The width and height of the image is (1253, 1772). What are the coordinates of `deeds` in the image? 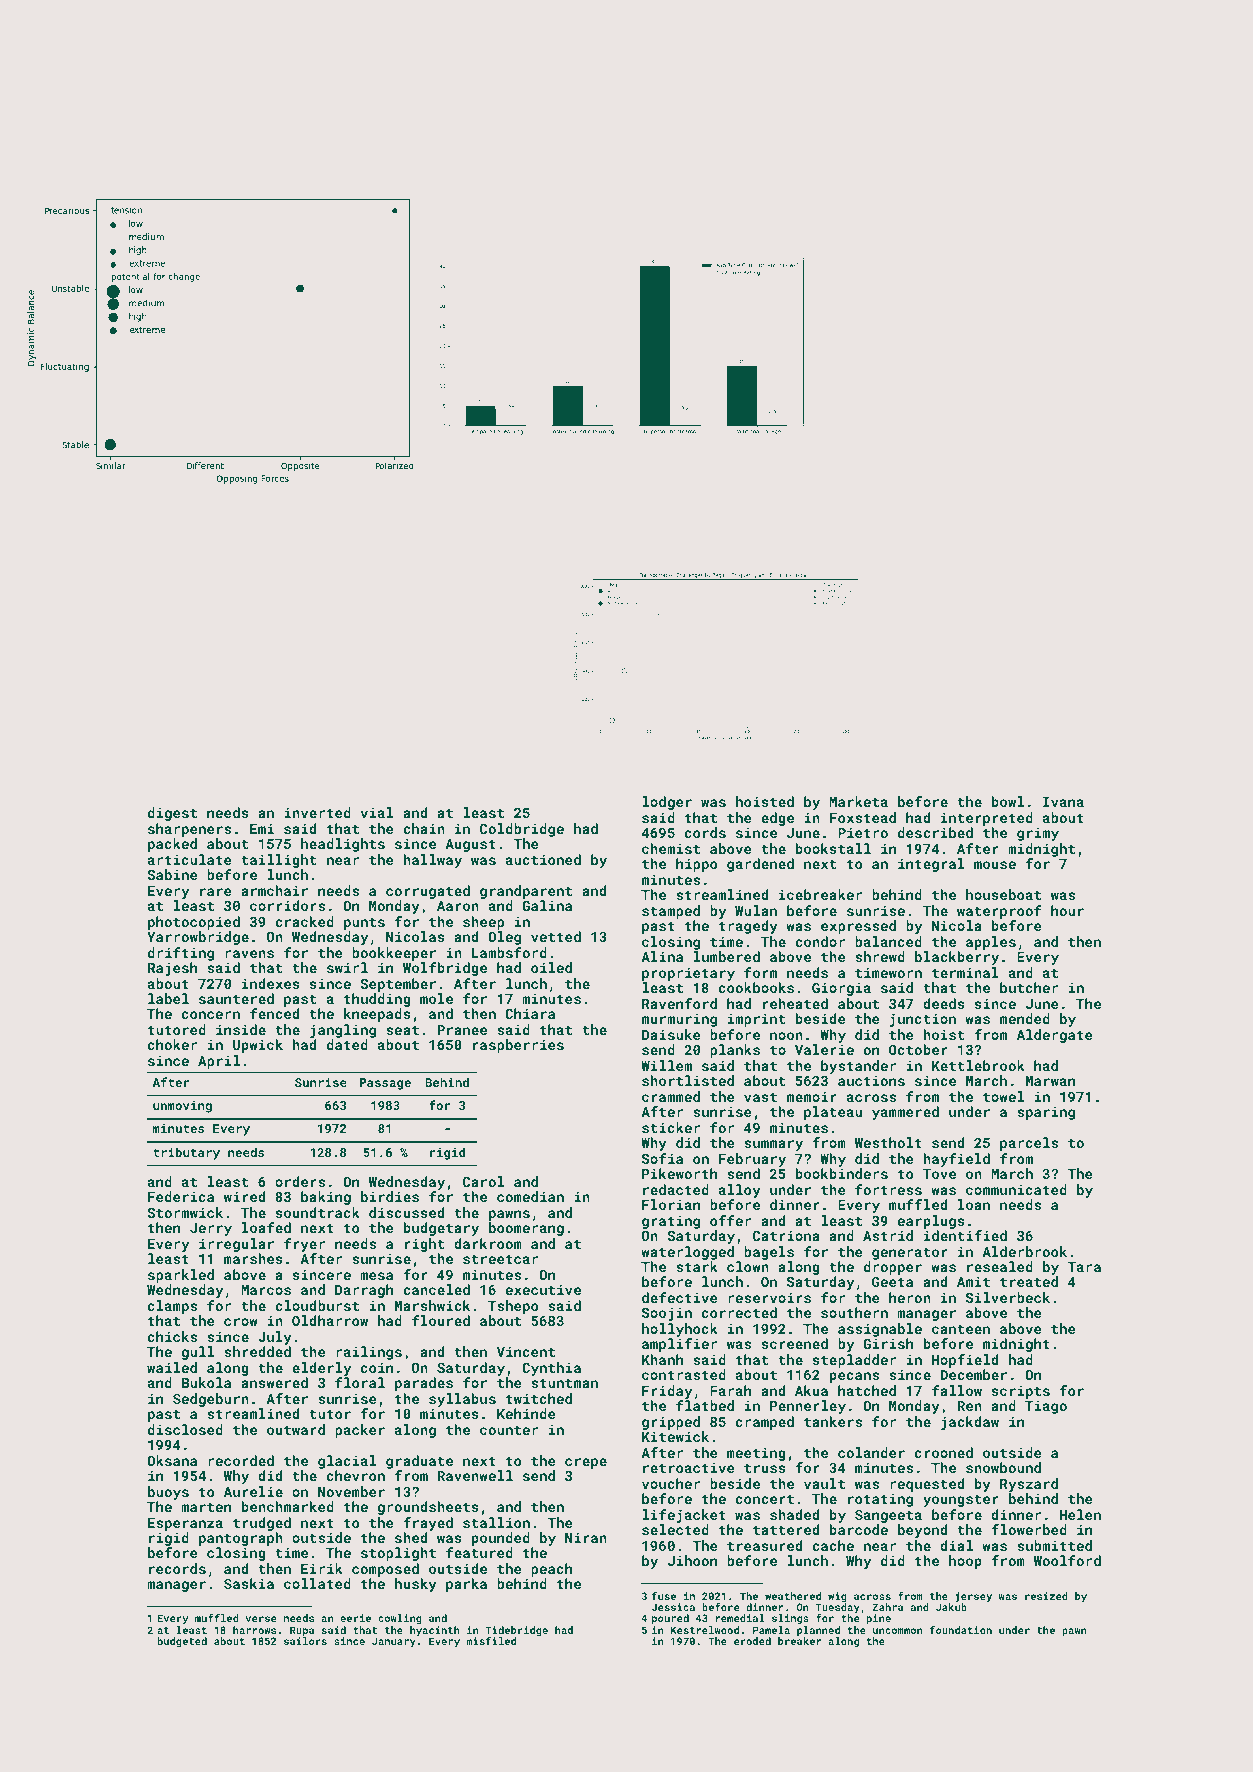 It's located at (944, 1003).
